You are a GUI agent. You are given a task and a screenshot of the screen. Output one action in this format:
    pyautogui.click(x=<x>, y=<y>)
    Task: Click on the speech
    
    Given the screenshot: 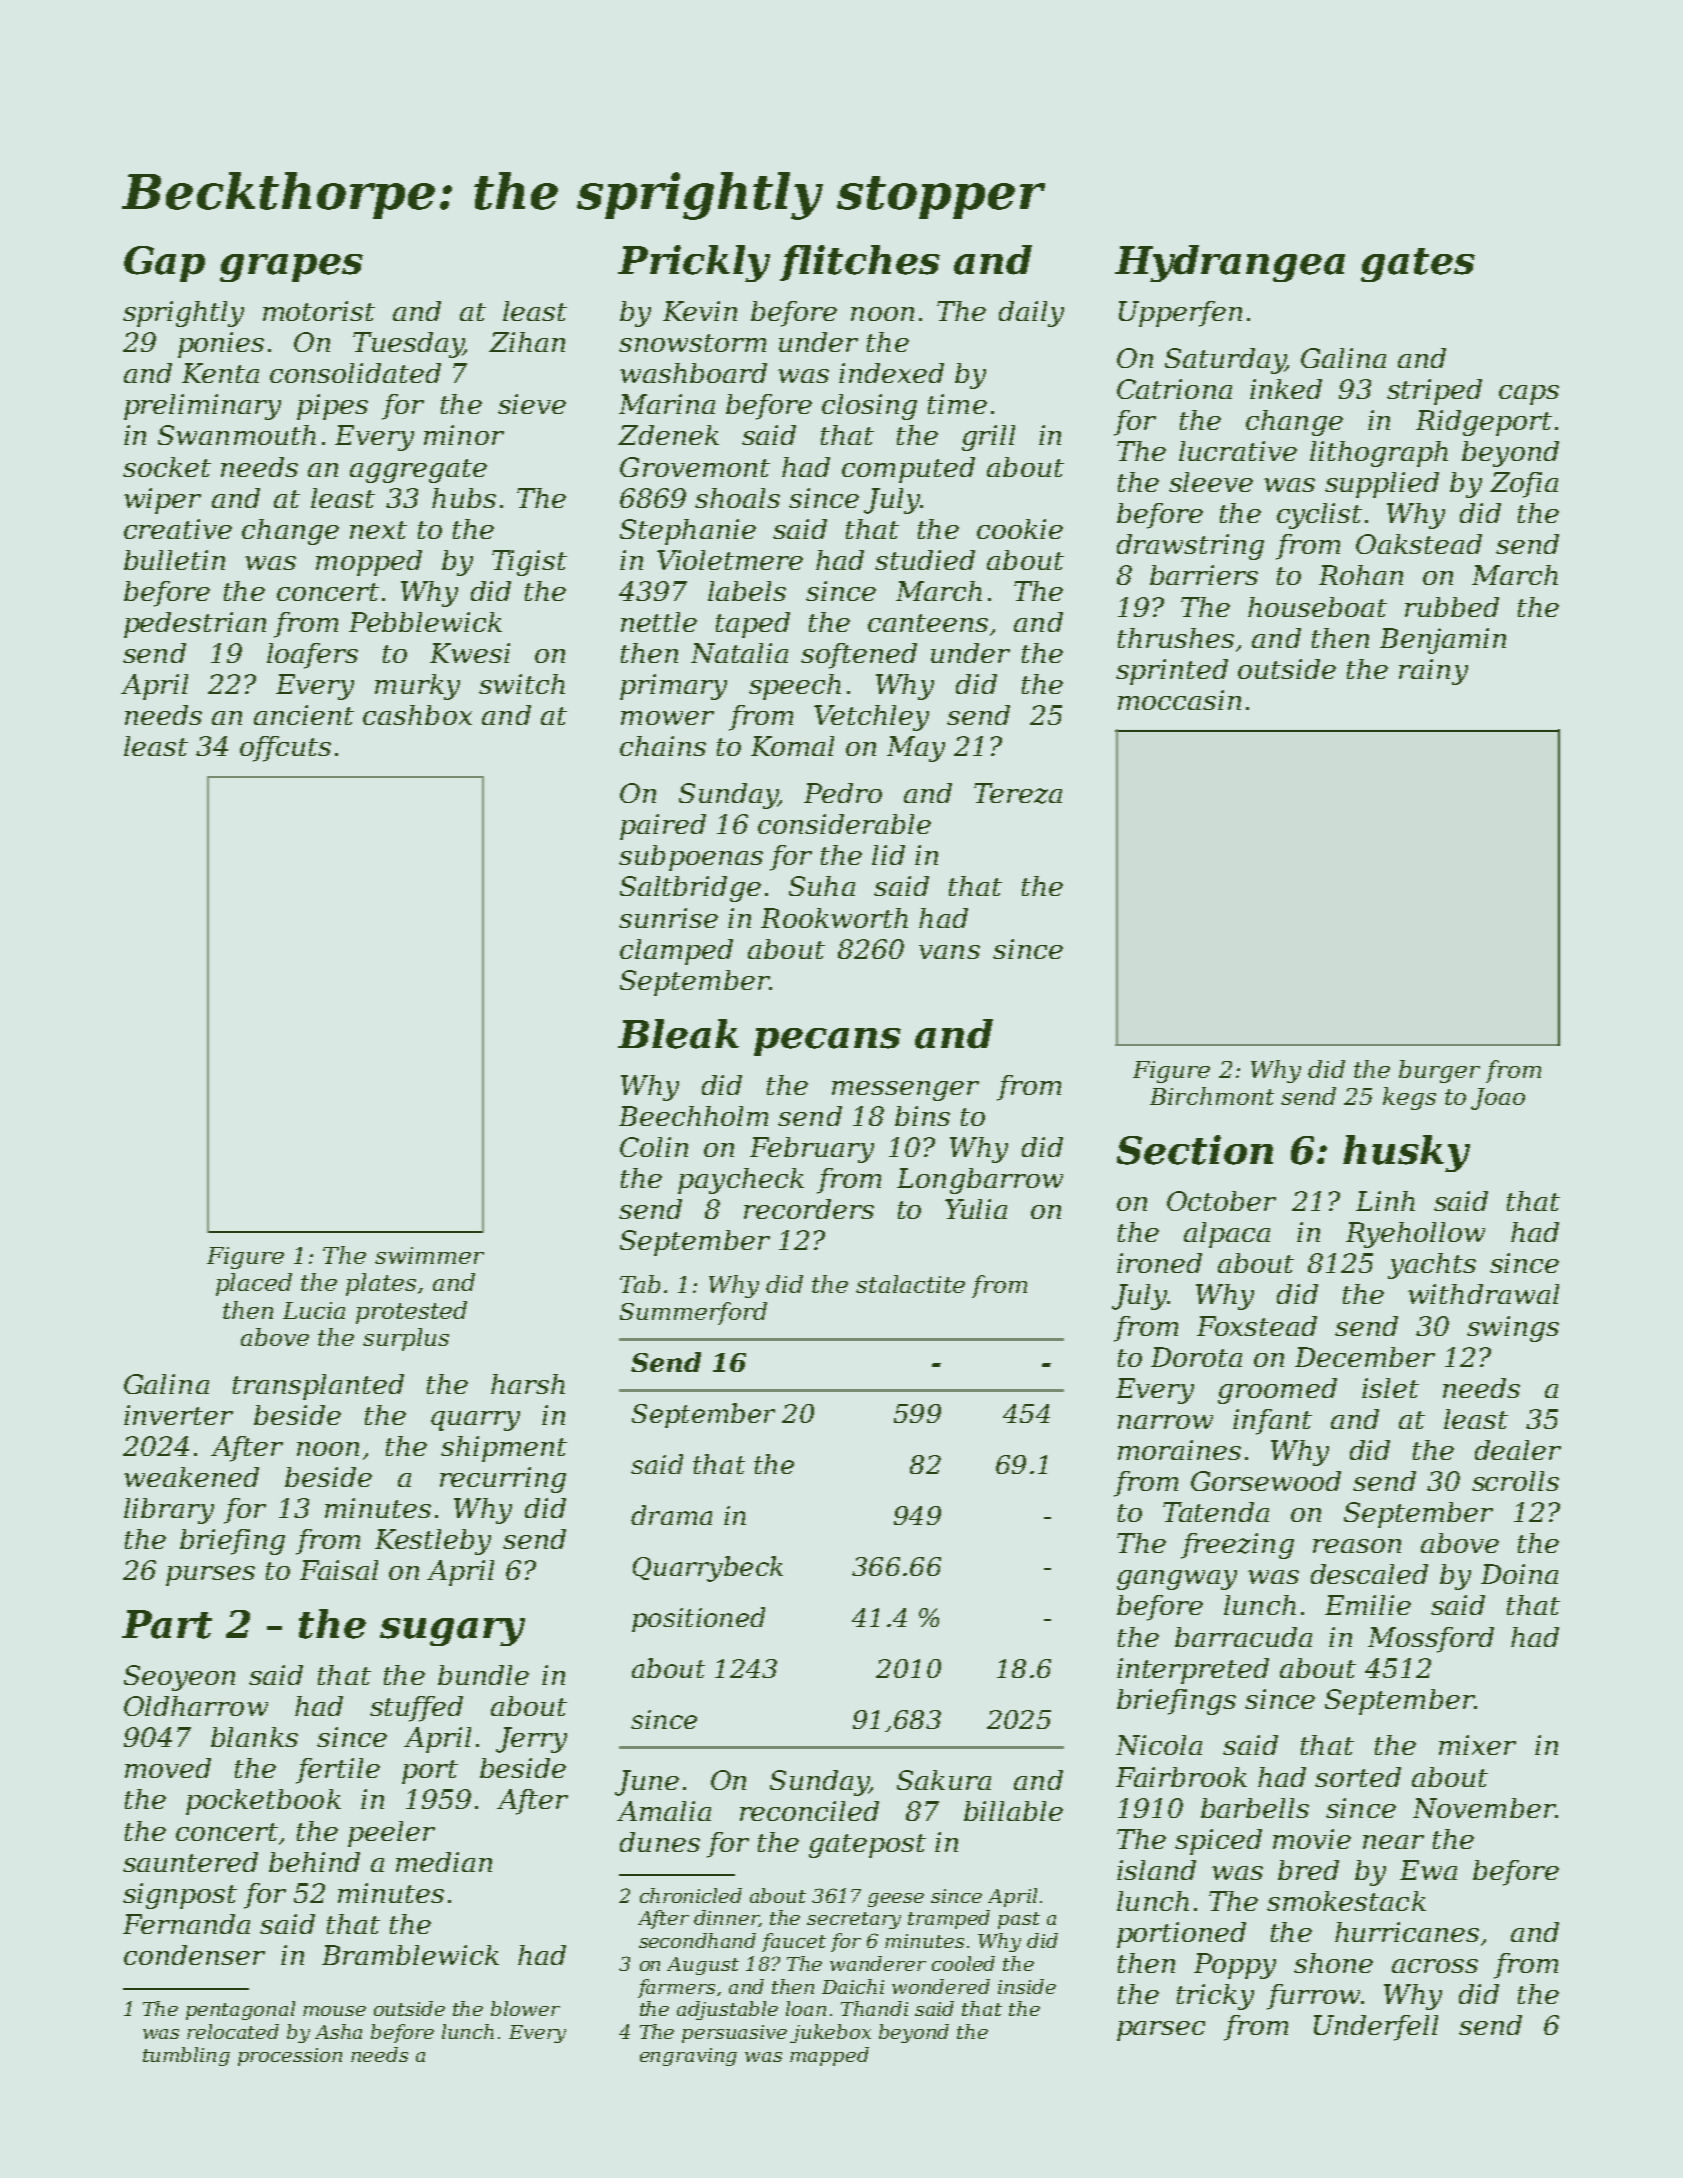 What is the action you would take?
    pyautogui.click(x=795, y=687)
